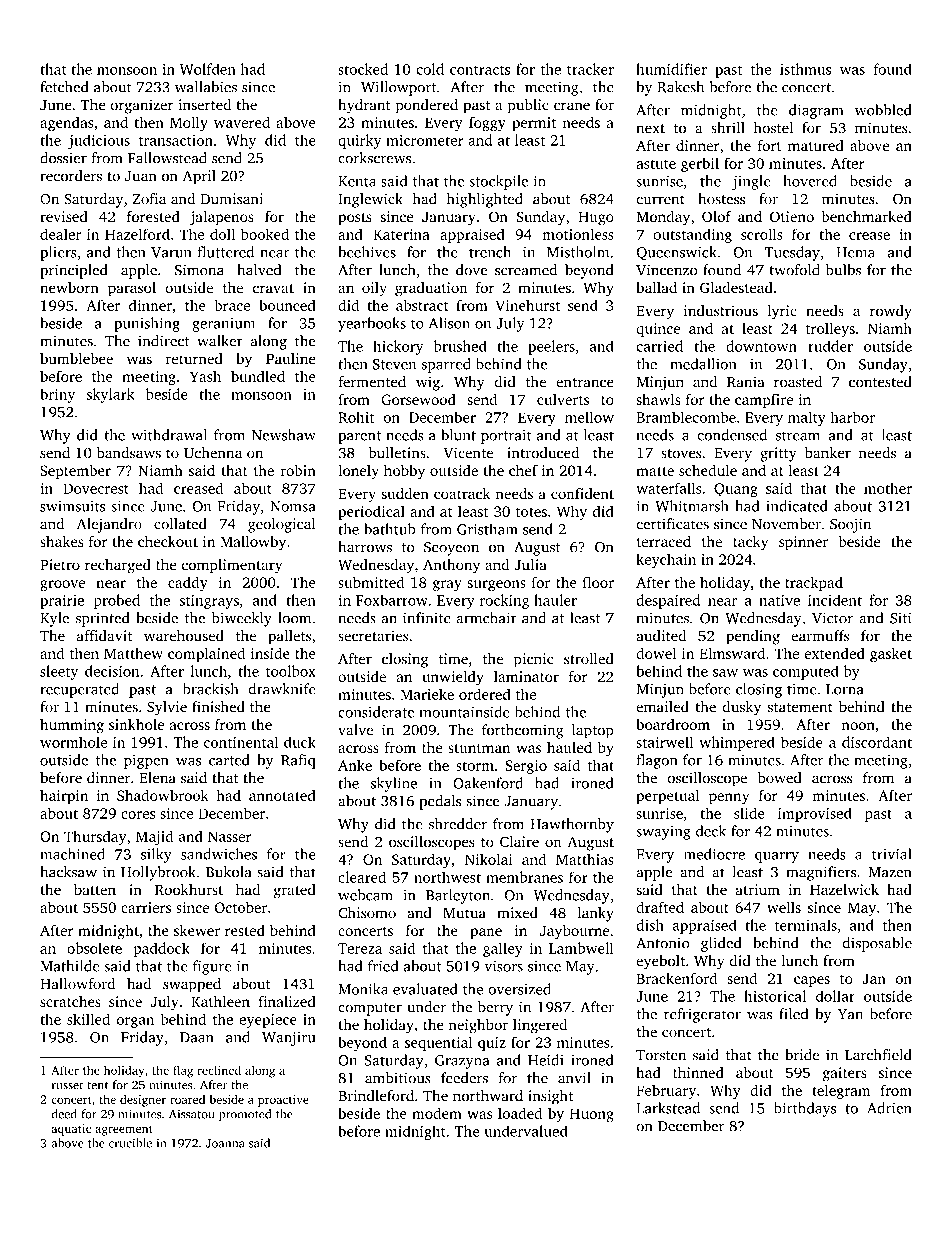 The image size is (952, 1233). What do you see at coordinates (371, 582) in the screenshot?
I see `submitted` at bounding box center [371, 582].
